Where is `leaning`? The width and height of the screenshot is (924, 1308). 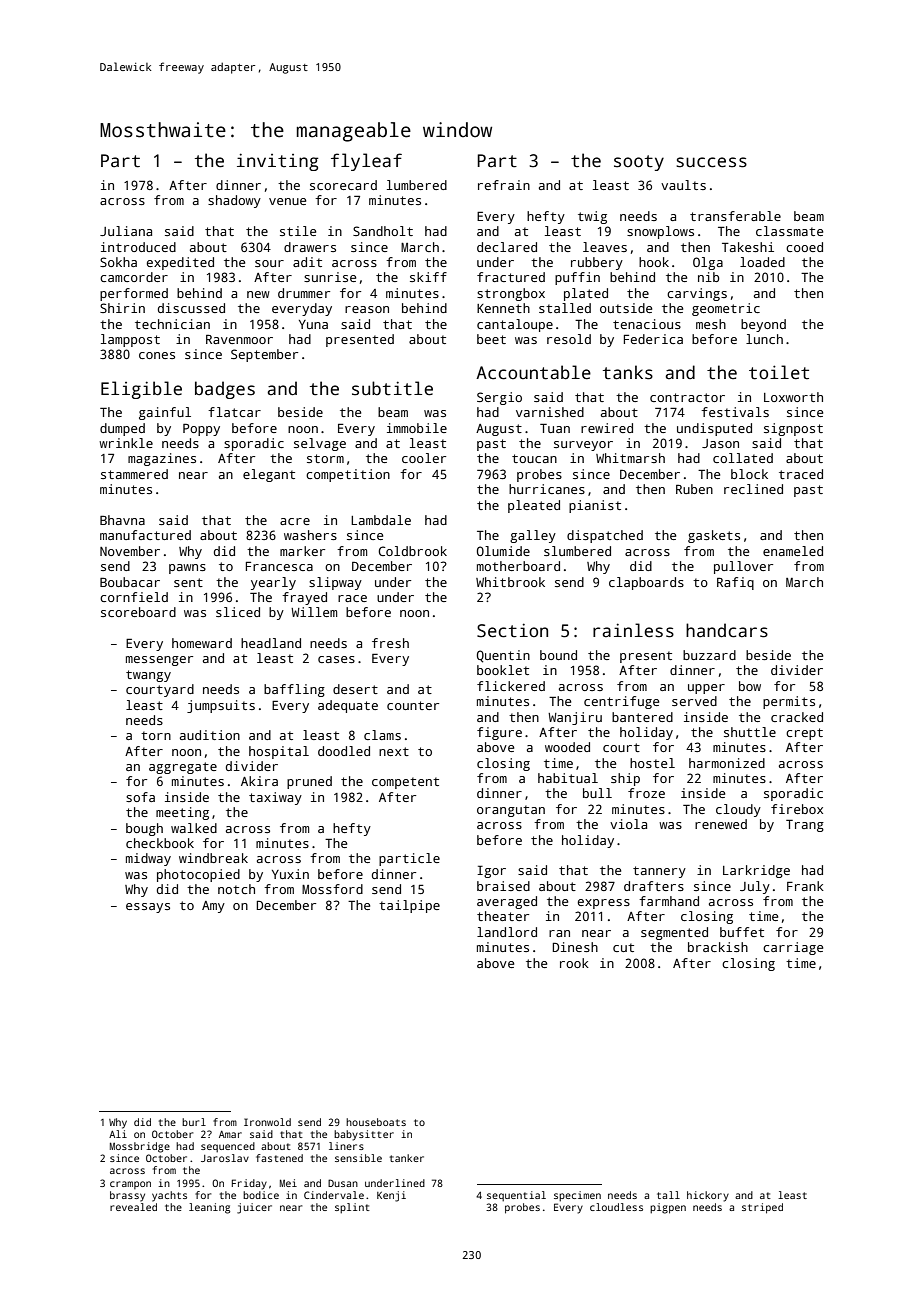 leaning is located at coordinates (209, 1208).
